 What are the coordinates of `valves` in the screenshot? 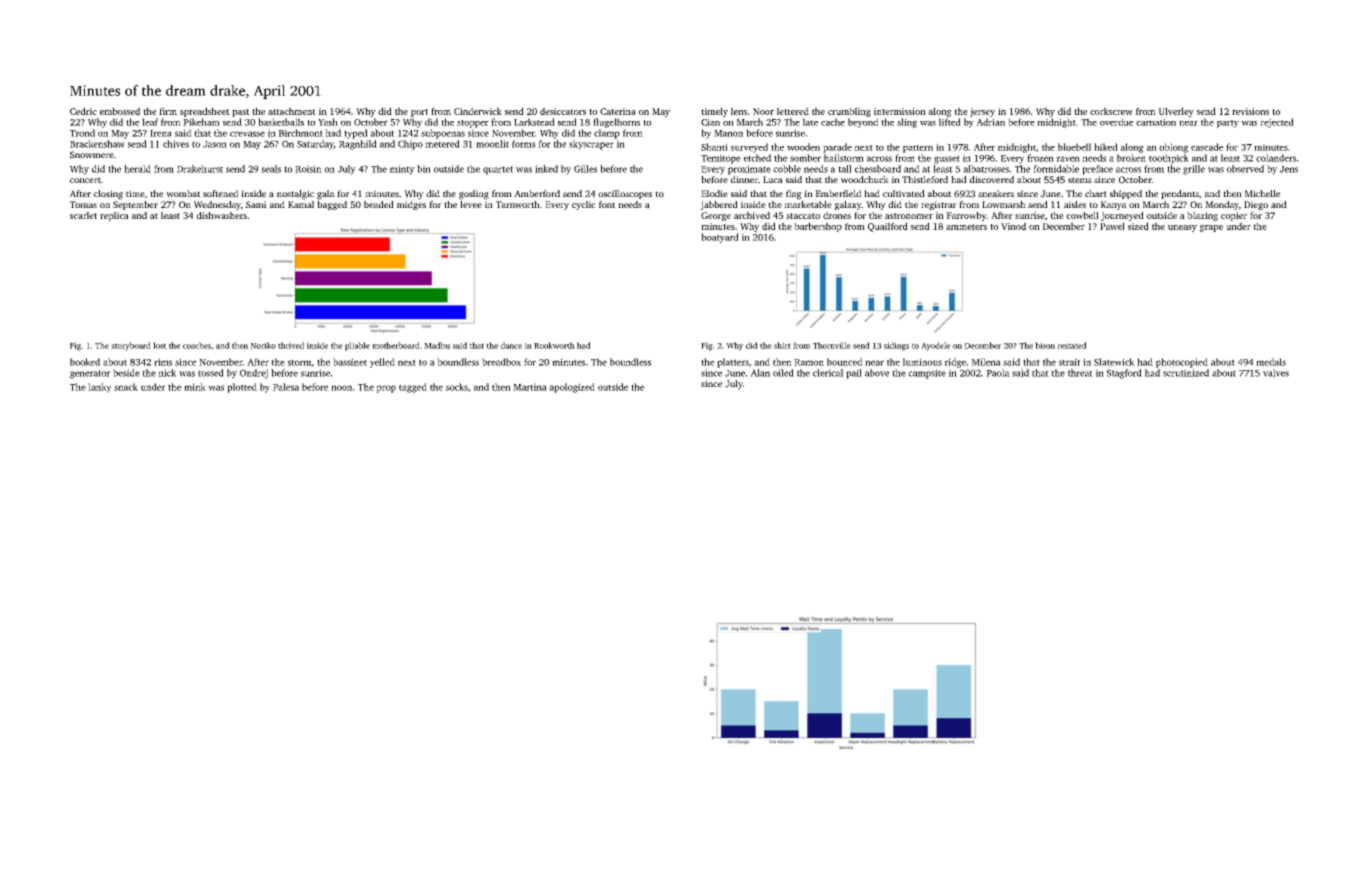 It's located at (1276, 373).
